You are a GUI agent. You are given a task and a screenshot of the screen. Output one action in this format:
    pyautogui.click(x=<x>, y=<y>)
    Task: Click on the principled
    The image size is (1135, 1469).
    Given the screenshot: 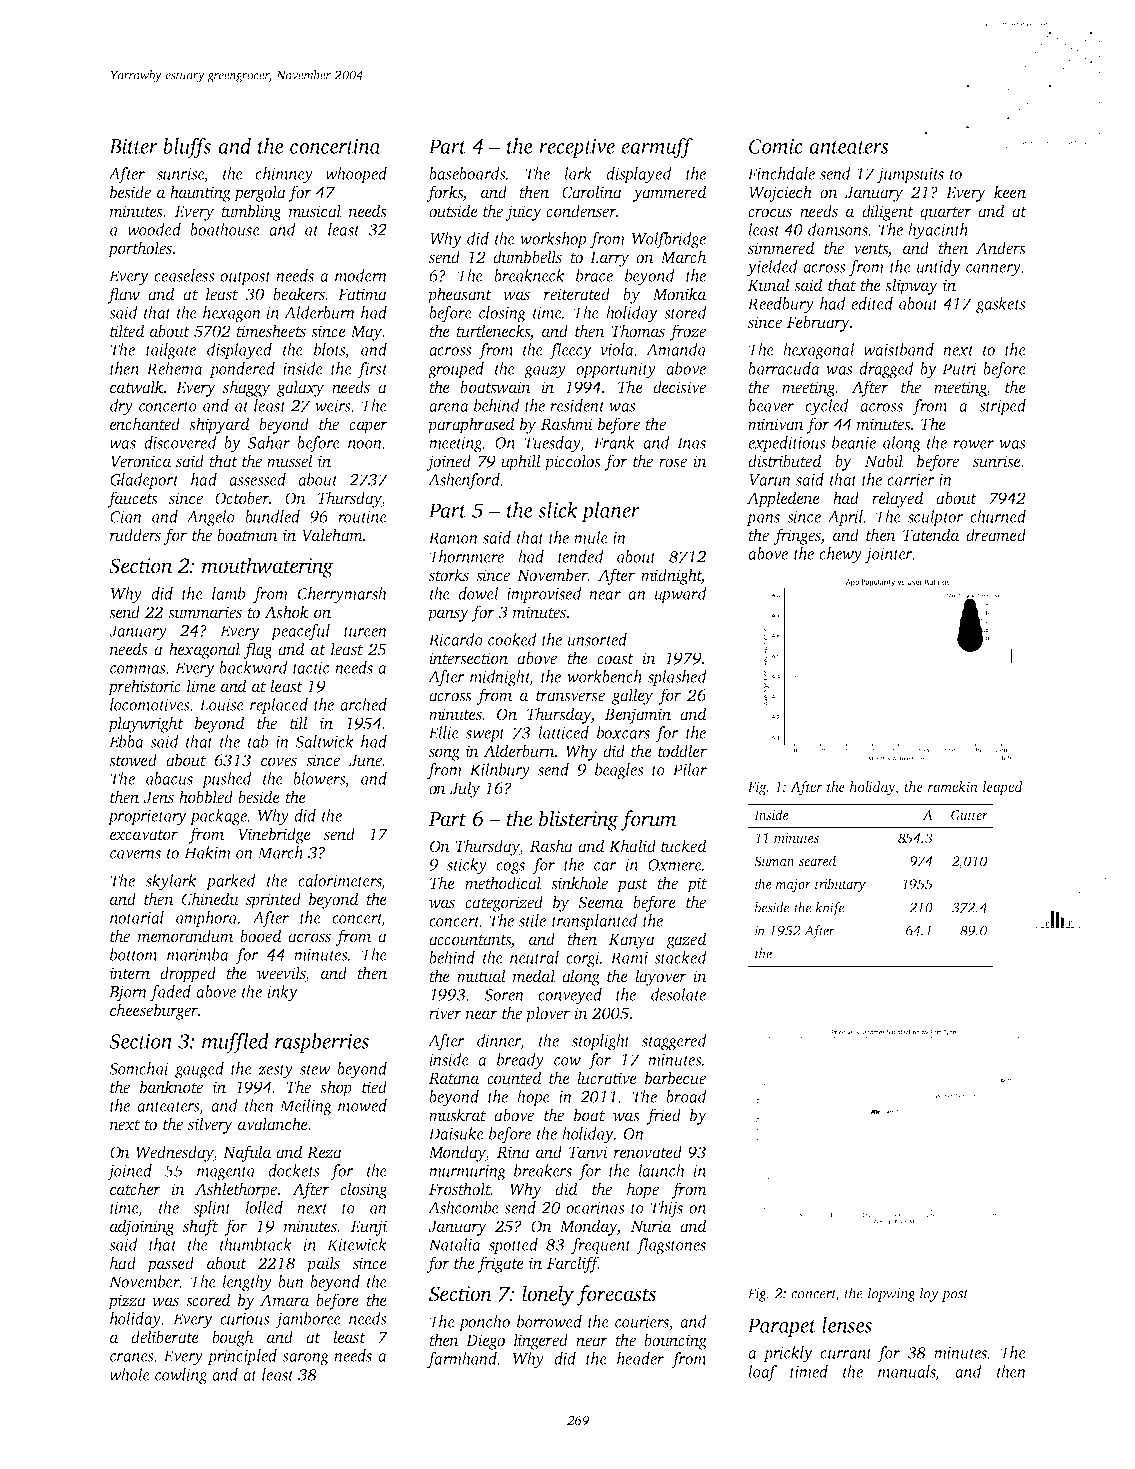 What is the action you would take?
    pyautogui.click(x=242, y=1357)
